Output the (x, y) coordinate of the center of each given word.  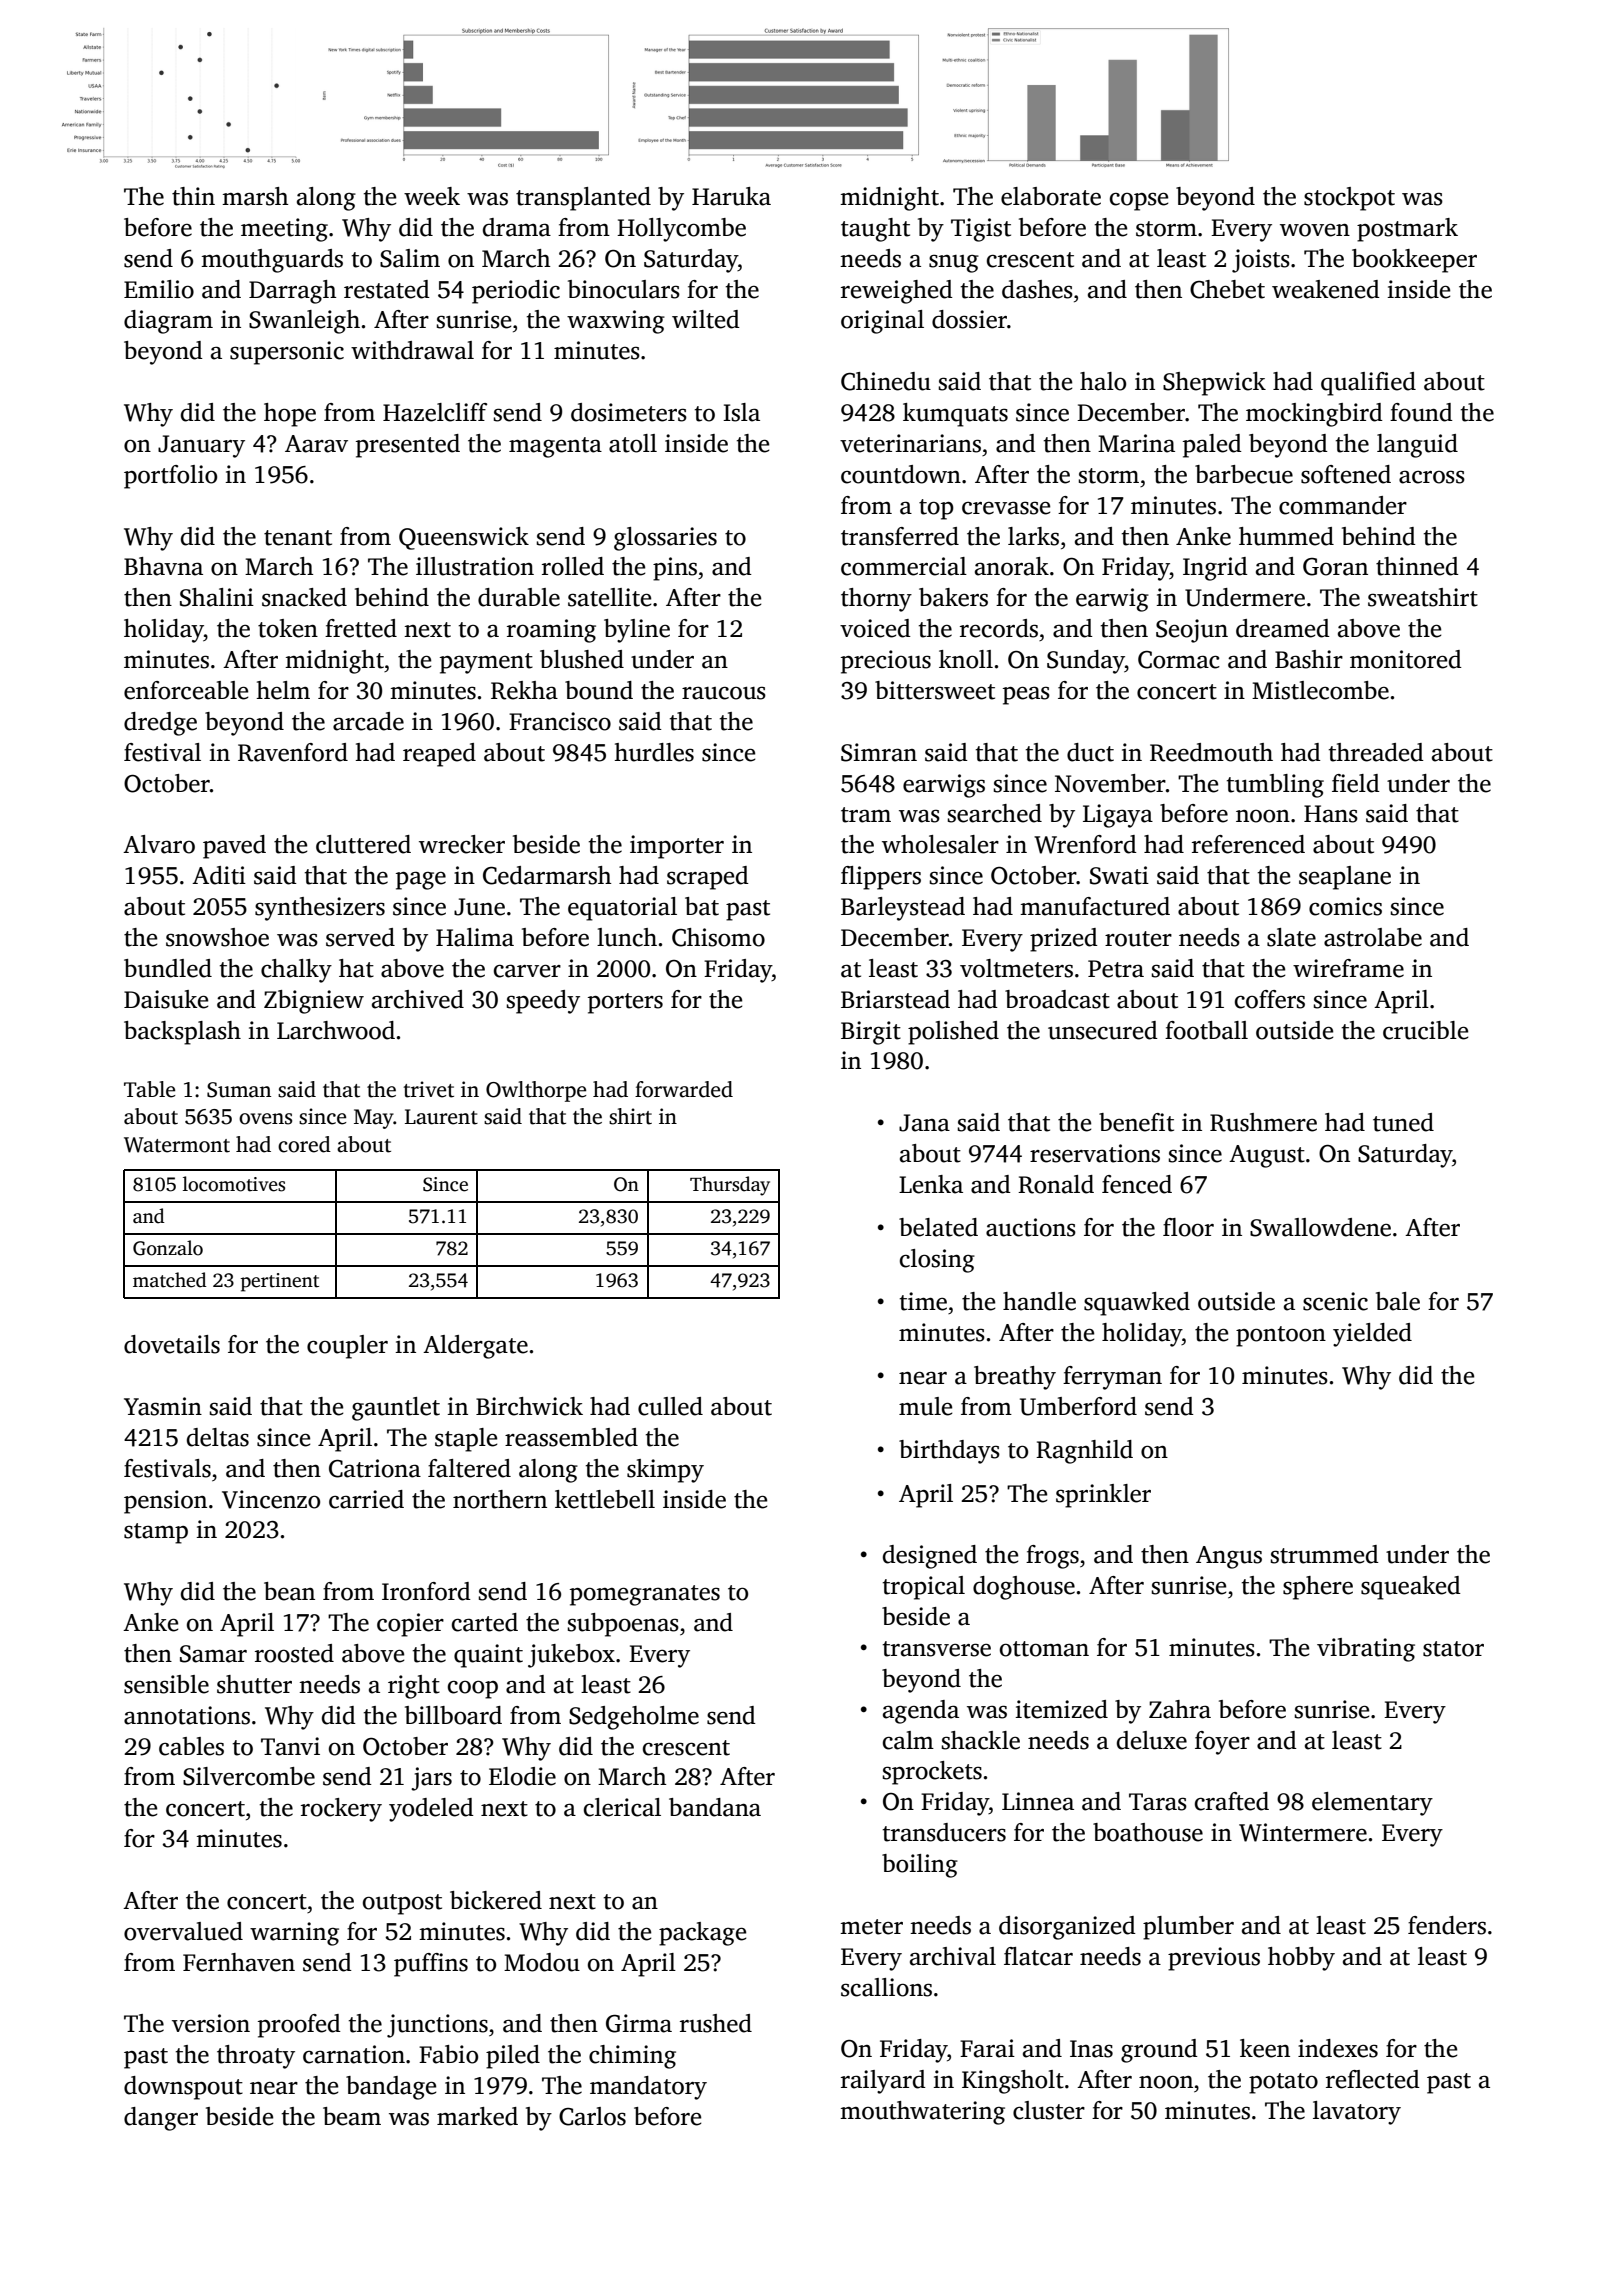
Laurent (441, 1117)
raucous (724, 693)
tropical (924, 1588)
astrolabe (1373, 937)
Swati (1119, 875)
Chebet (1227, 289)
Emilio (159, 289)
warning (294, 1934)
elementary (1372, 1804)
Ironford (426, 1591)
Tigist (981, 230)
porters (625, 1003)
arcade (368, 721)
